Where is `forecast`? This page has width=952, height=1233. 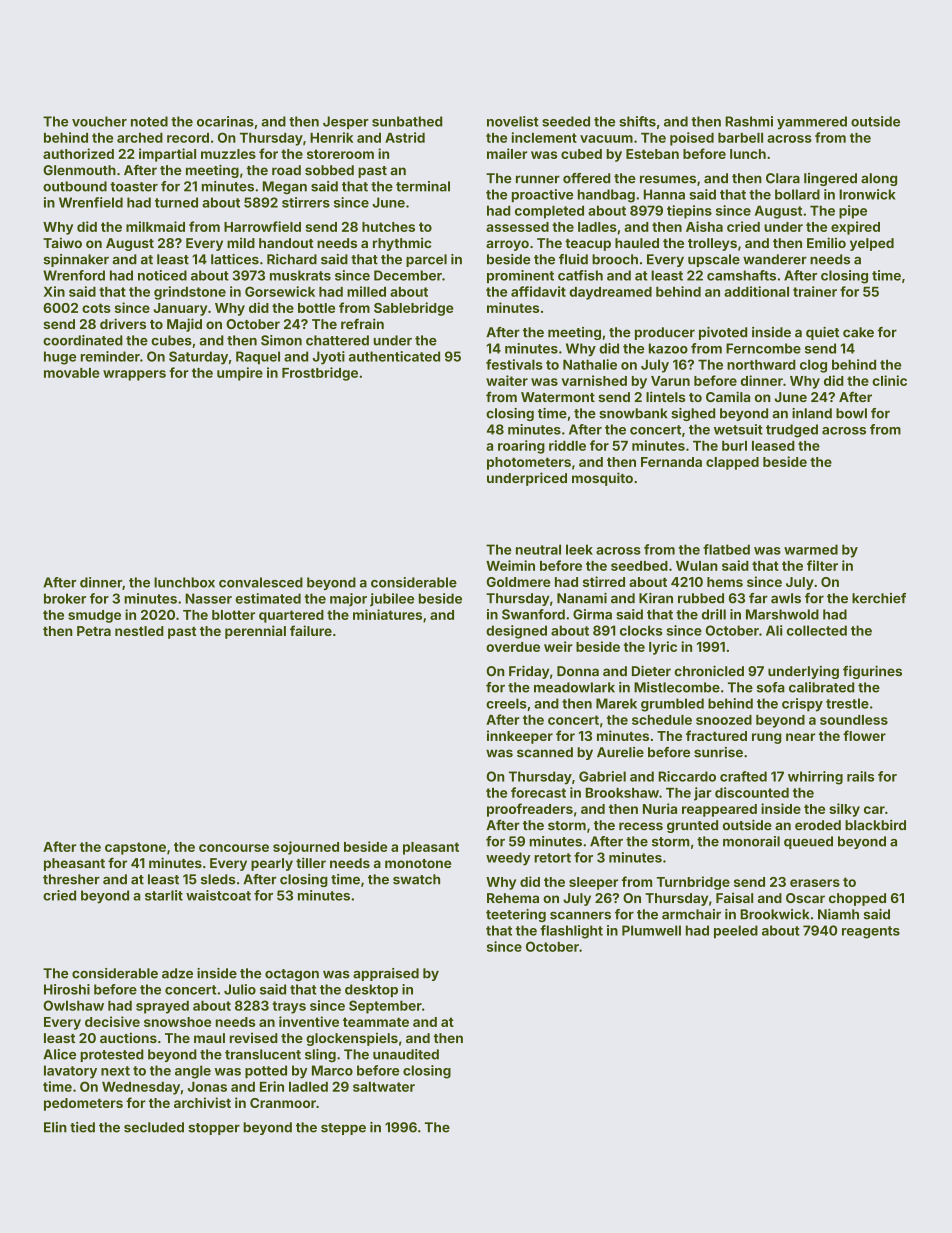
forecast is located at coordinates (538, 792).
